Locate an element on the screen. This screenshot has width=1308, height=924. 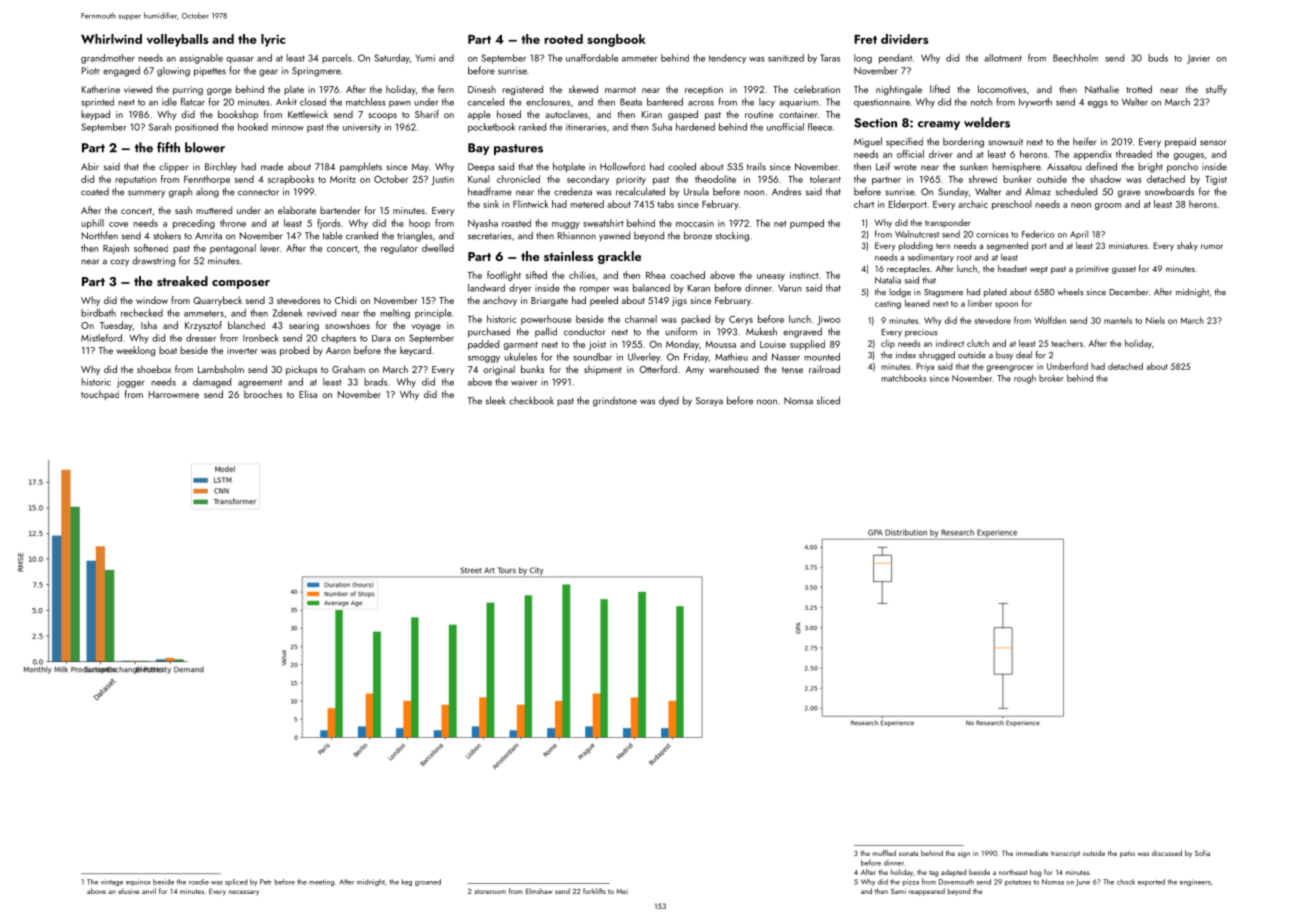
keypad is located at coordinates (95, 115).
